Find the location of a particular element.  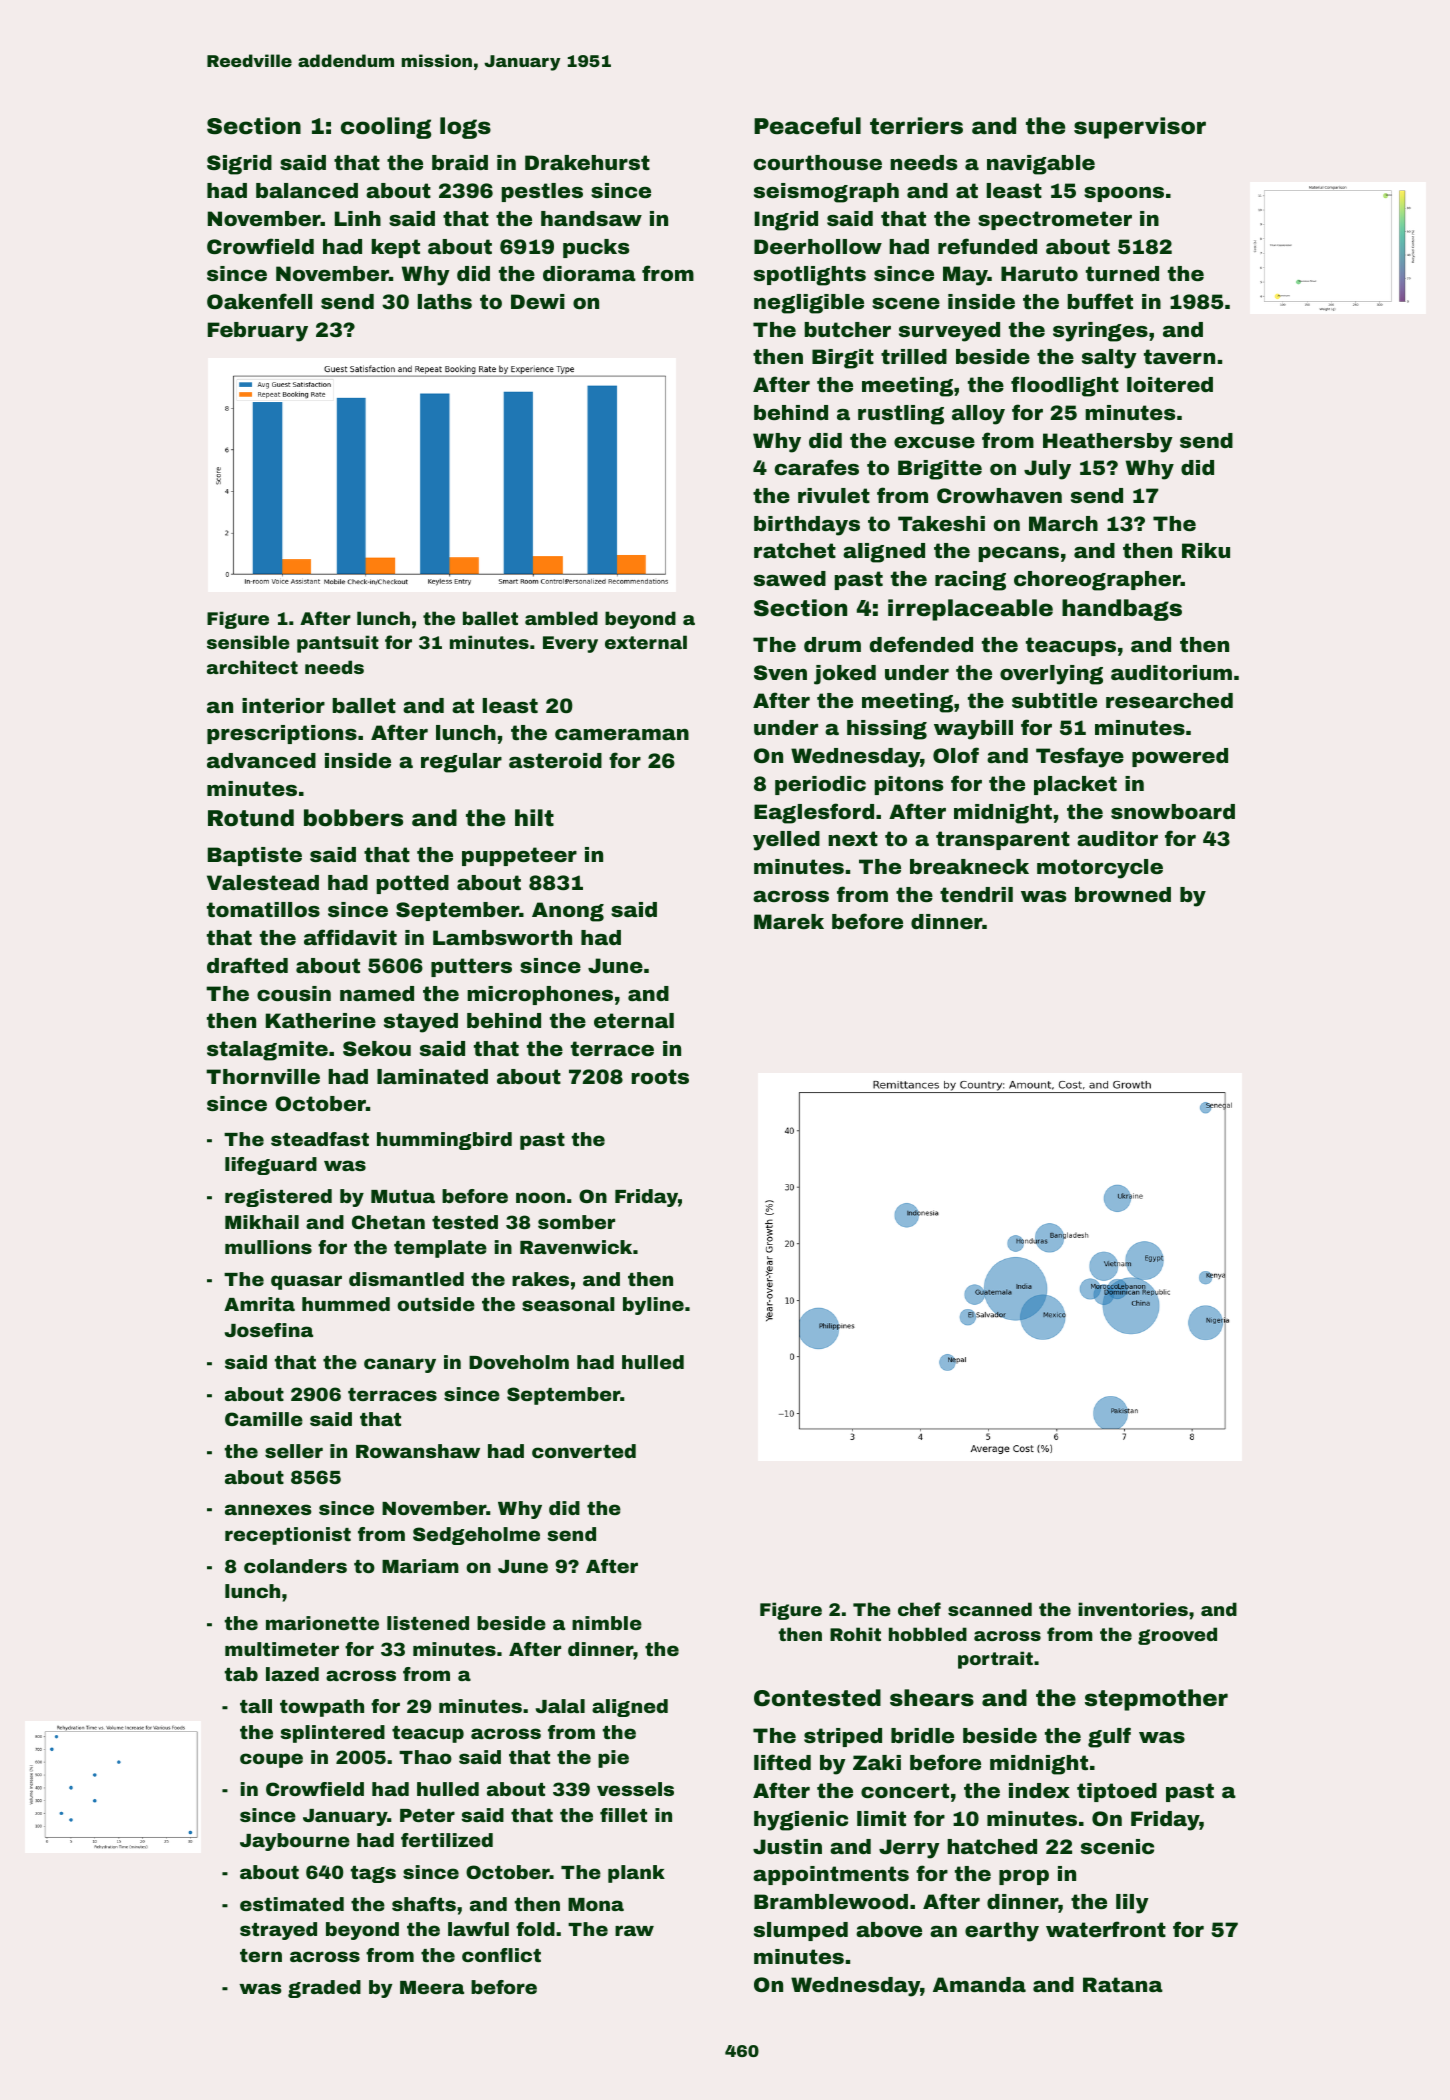

Valestead is located at coordinates (263, 882).
